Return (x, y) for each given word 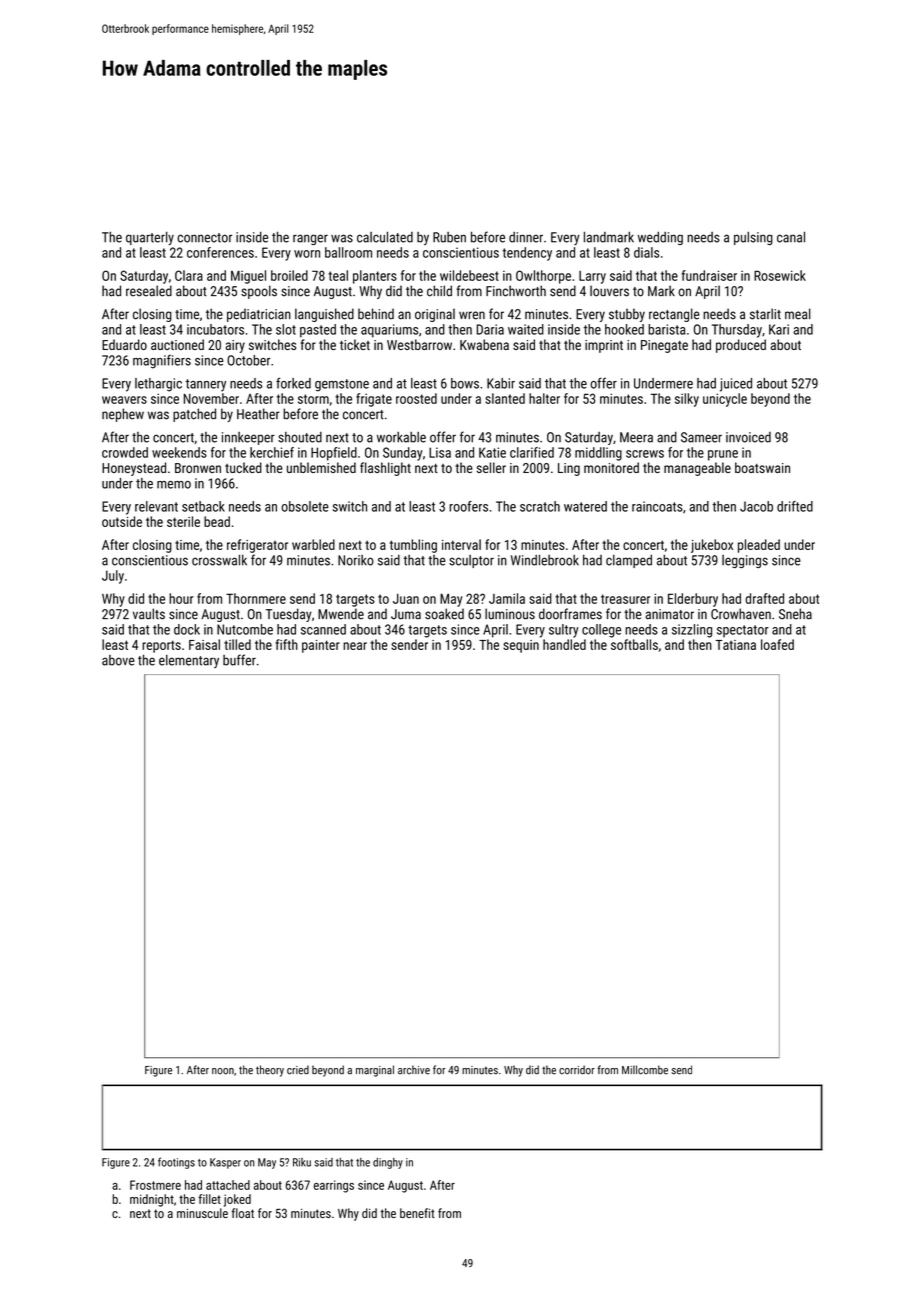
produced (741, 346)
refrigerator (257, 546)
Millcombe (645, 1070)
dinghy (388, 1163)
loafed (777, 644)
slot (286, 329)
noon (223, 1071)
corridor (577, 1070)
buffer (239, 660)
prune (723, 455)
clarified (532, 452)
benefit (417, 1213)
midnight (152, 1200)
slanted (505, 398)
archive (414, 1070)
